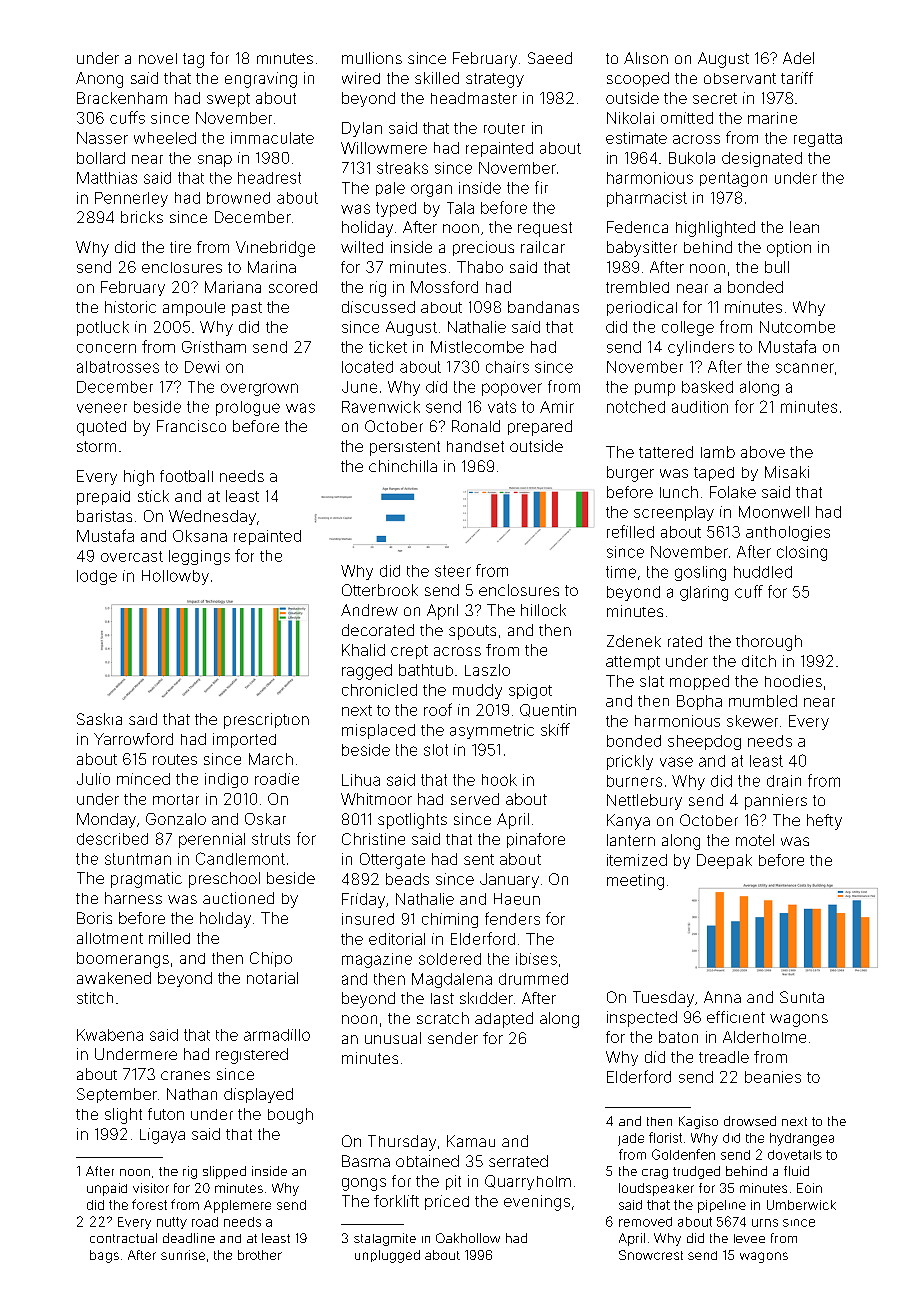  What do you see at coordinates (104, 1256) in the document?
I see `bags` at bounding box center [104, 1256].
